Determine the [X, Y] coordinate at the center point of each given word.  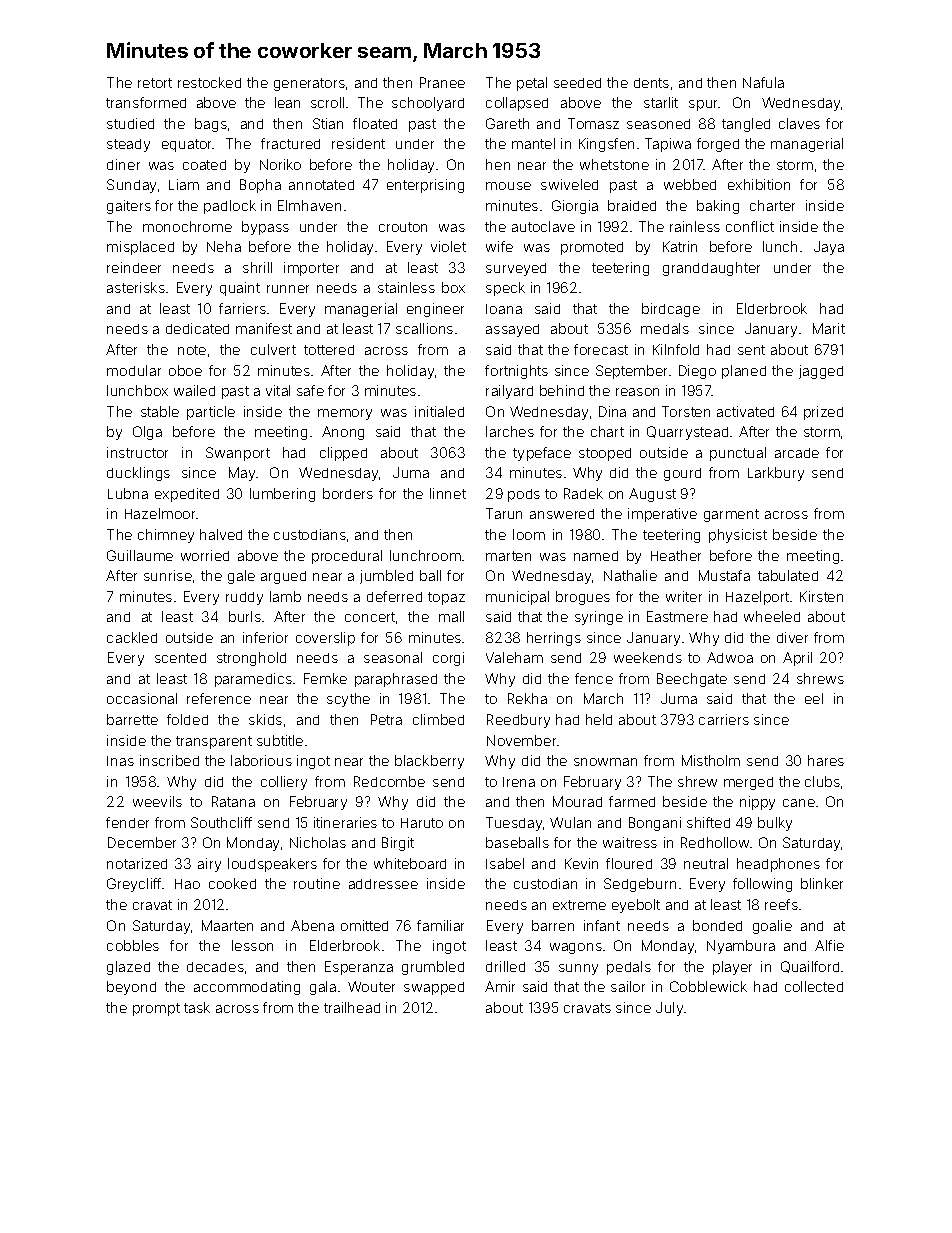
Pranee [442, 82]
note [192, 350]
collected [814, 986]
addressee [383, 884]
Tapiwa [668, 145]
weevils [157, 801]
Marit [829, 328]
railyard [509, 392]
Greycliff [135, 885]
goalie [772, 927]
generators [309, 84]
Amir [500, 986]
